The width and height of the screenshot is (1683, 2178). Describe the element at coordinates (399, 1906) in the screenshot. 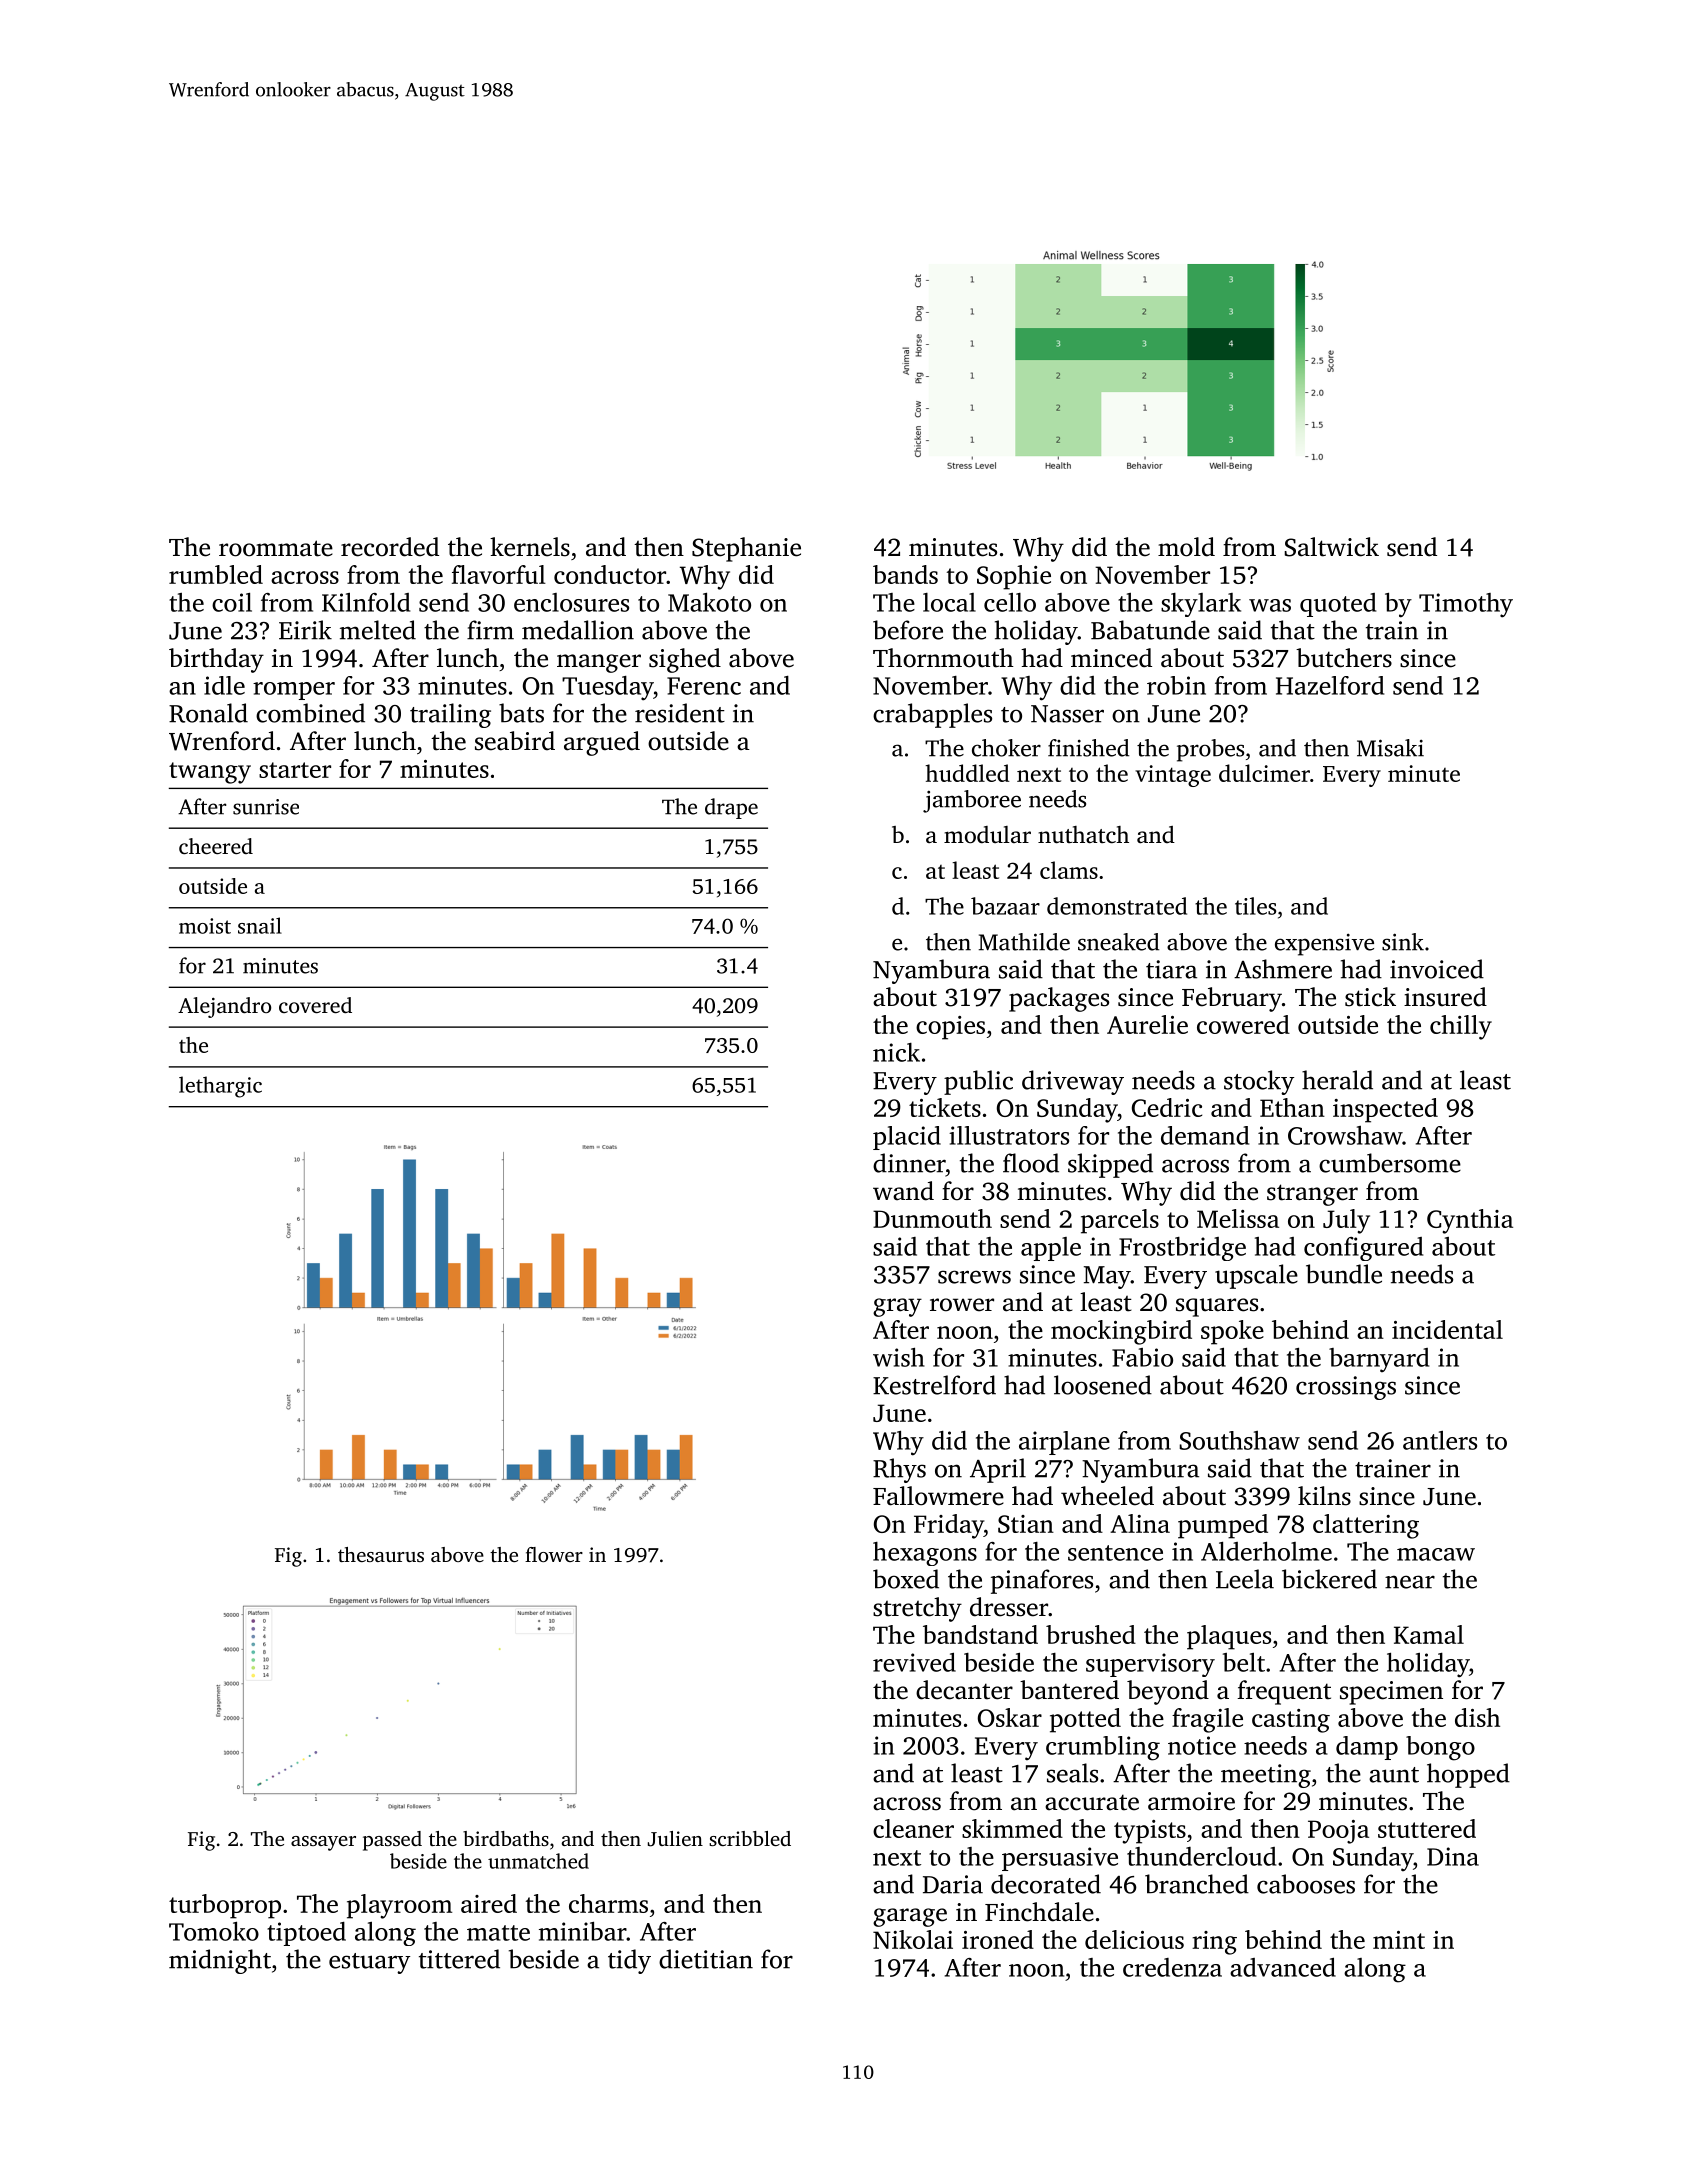

I see `playroom` at that location.
